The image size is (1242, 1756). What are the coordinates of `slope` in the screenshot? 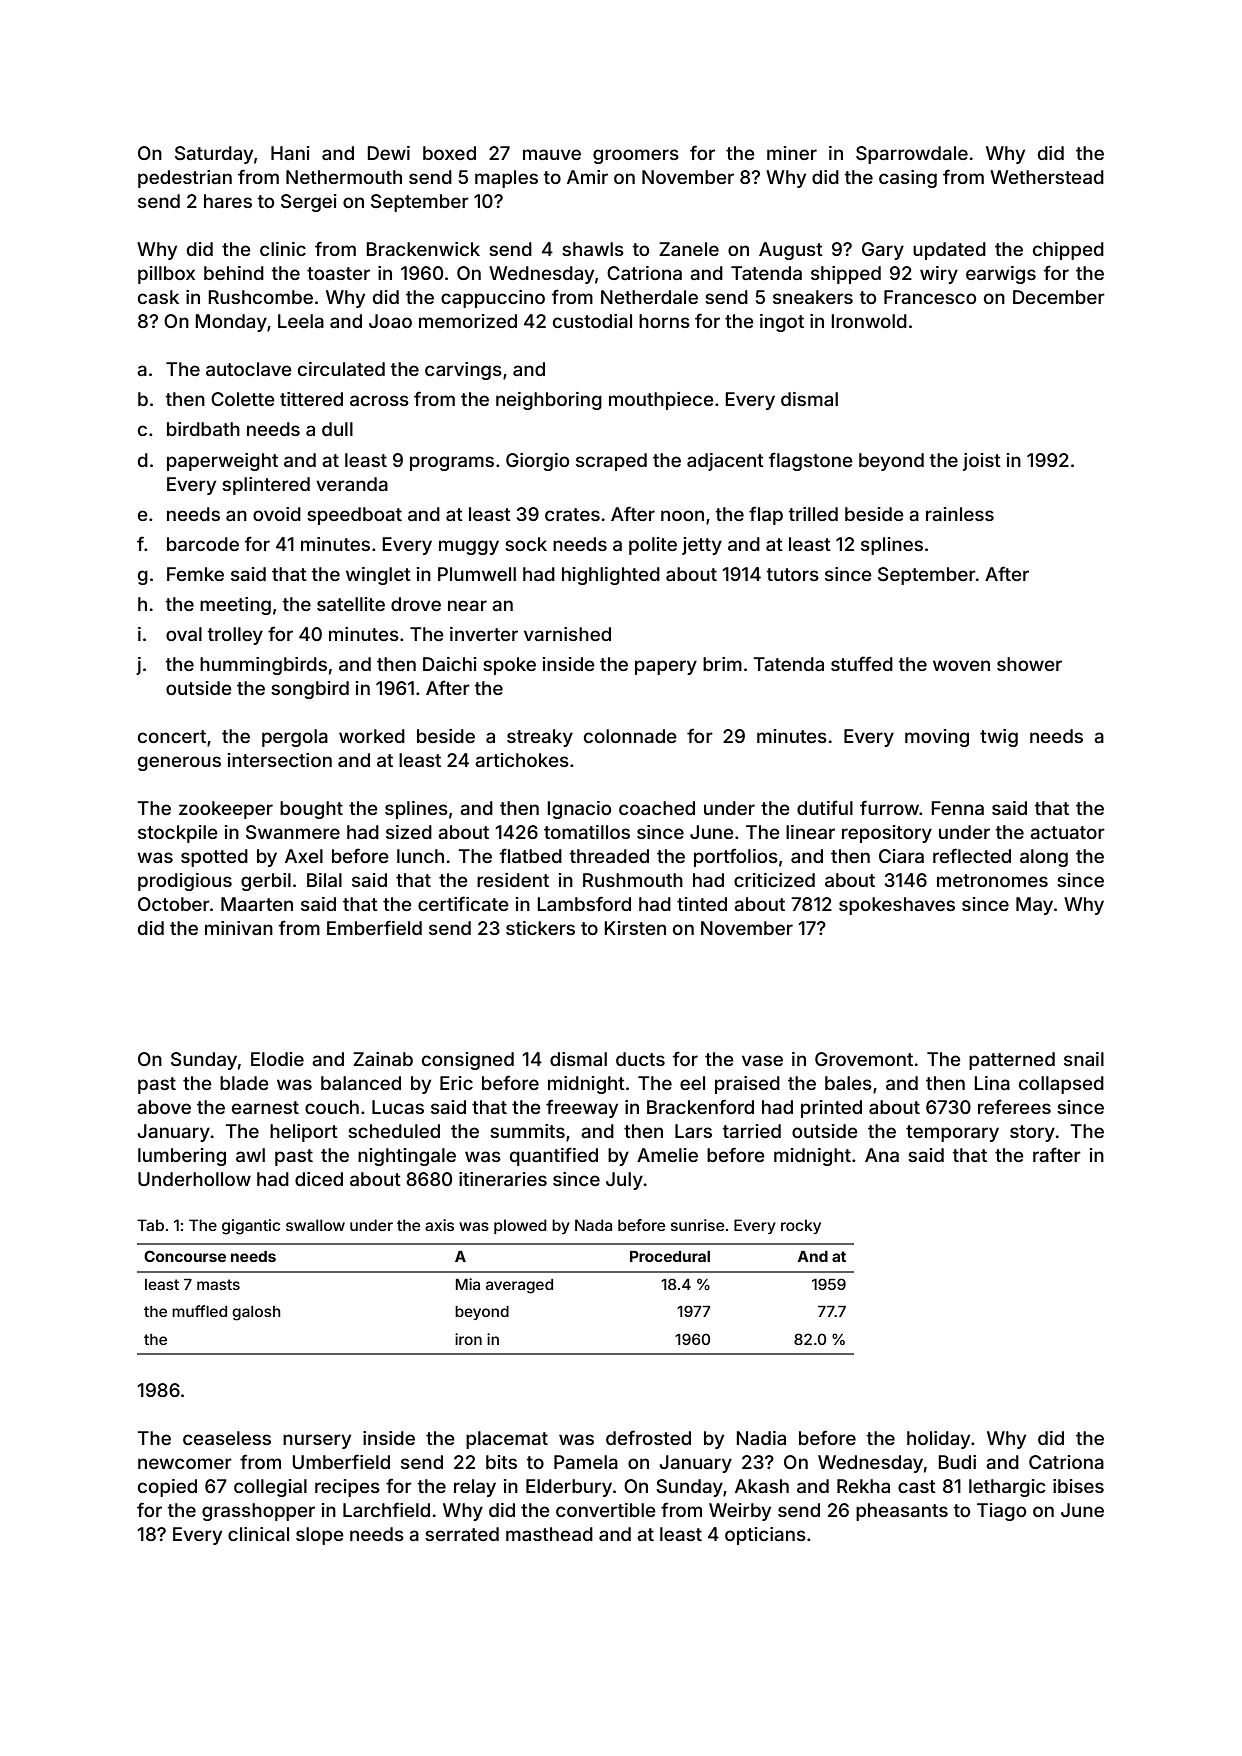 It's located at (320, 1536).
